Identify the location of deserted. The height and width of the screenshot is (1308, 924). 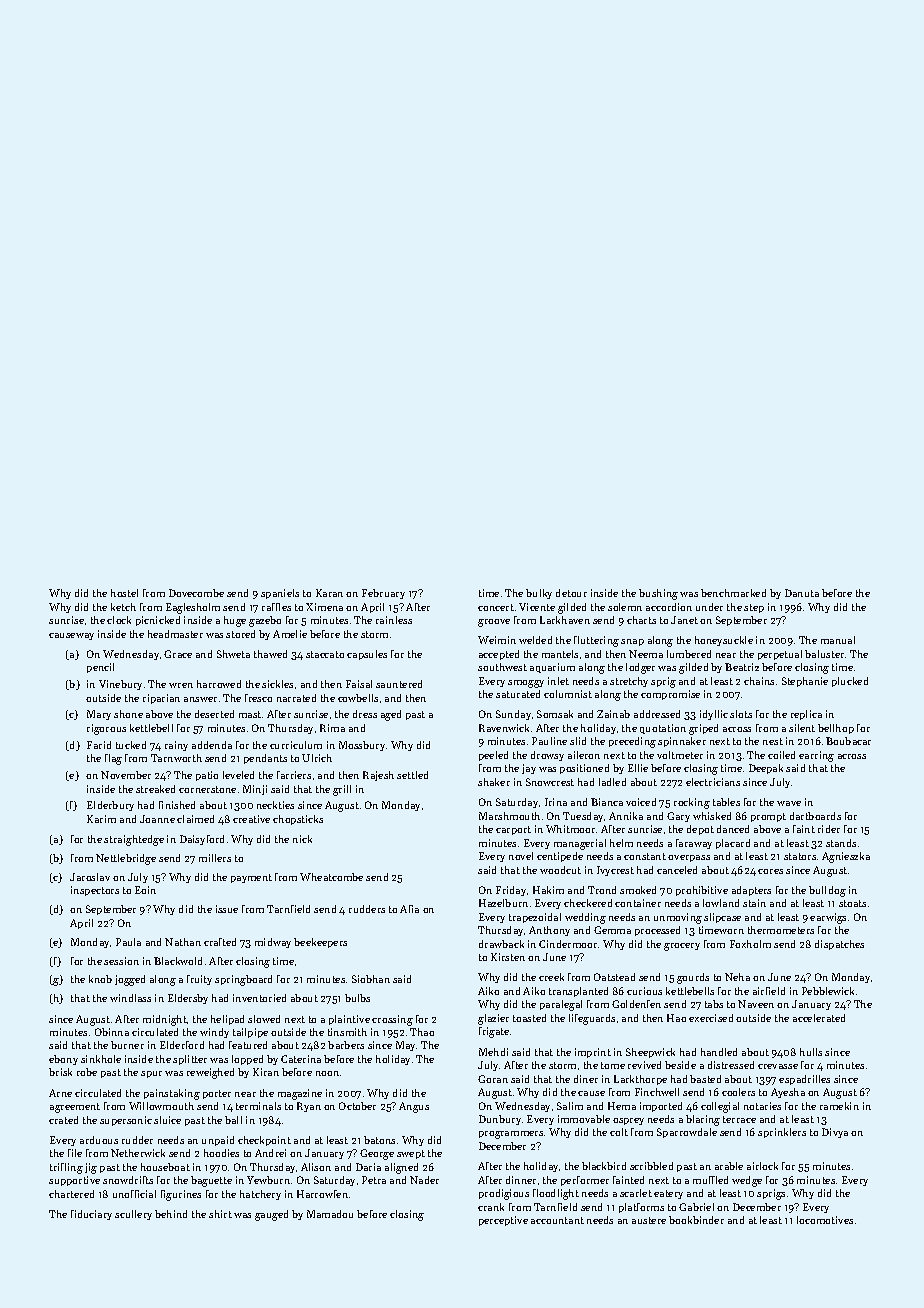
(214, 714).
